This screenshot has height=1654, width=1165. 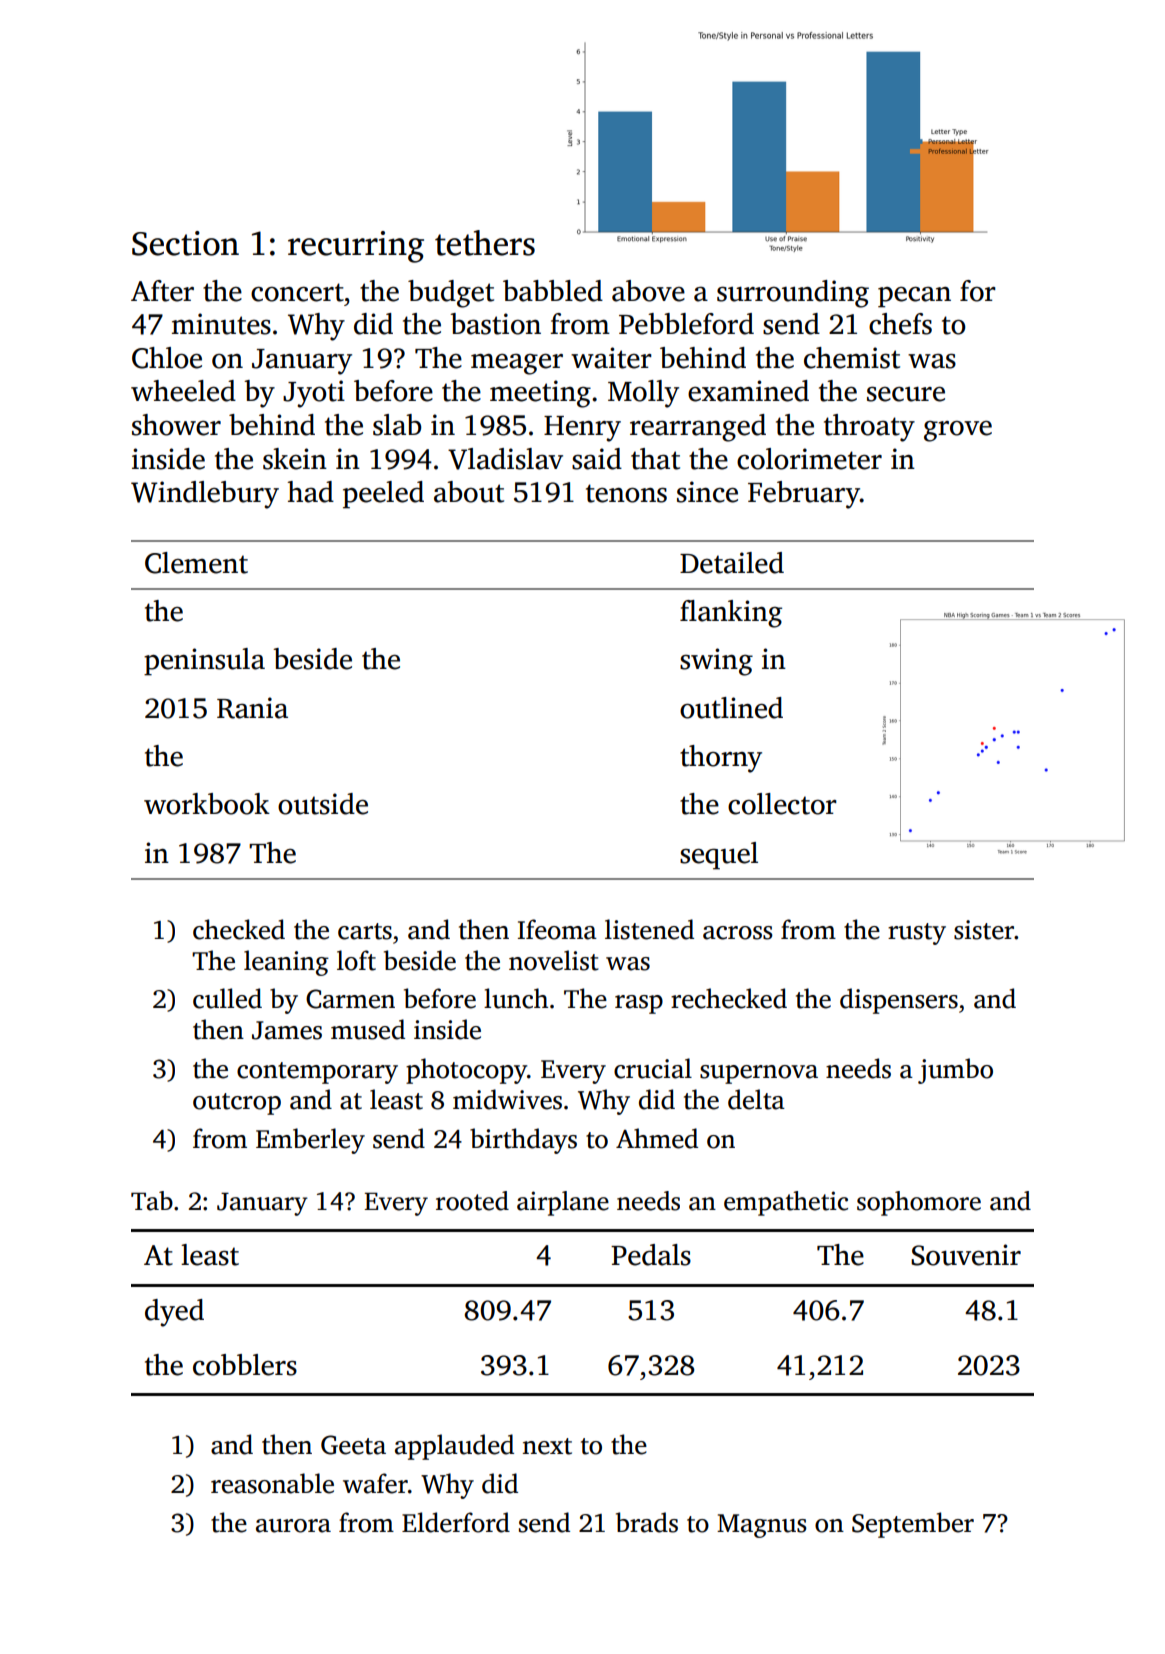 What do you see at coordinates (185, 243) in the screenshot?
I see `Section` at bounding box center [185, 243].
